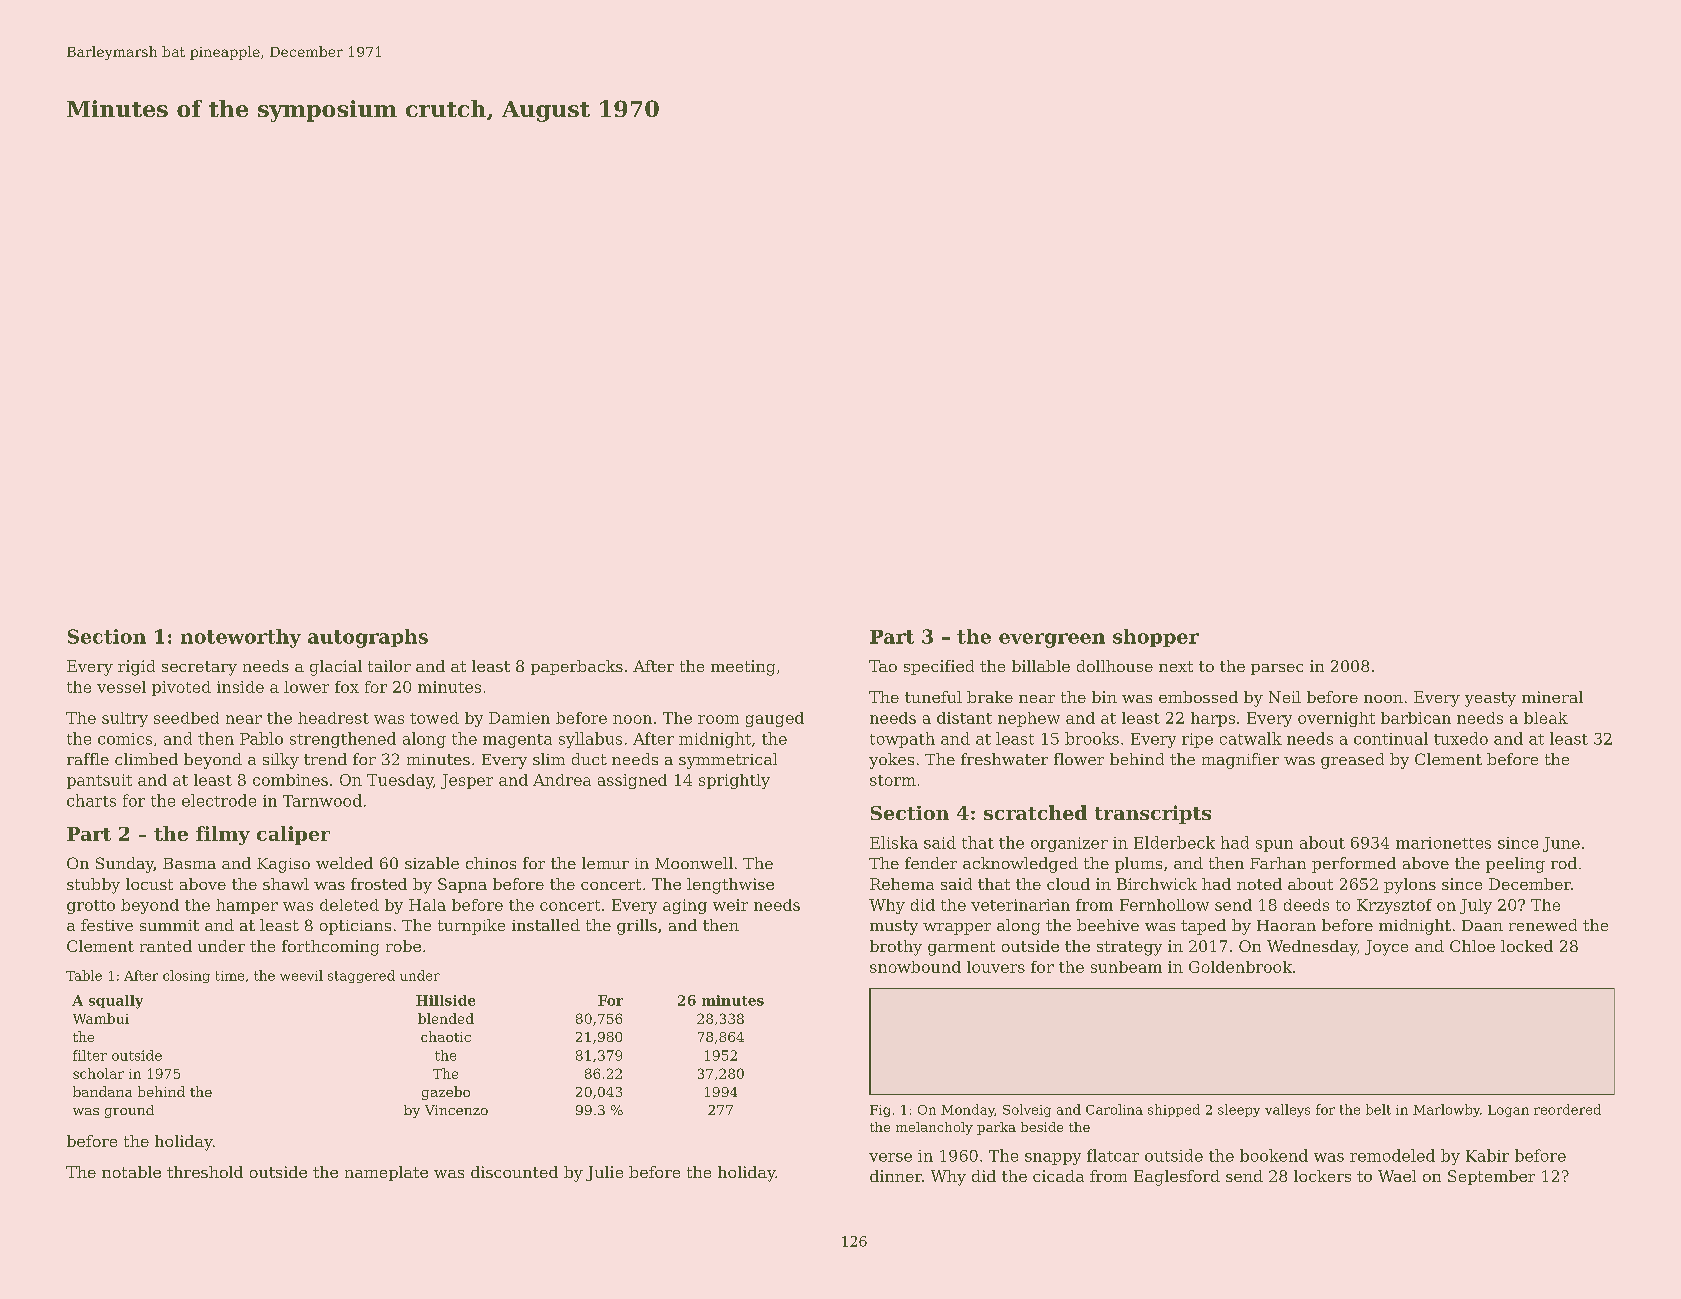 The width and height of the page is (1681, 1299). I want to click on fender, so click(931, 863).
